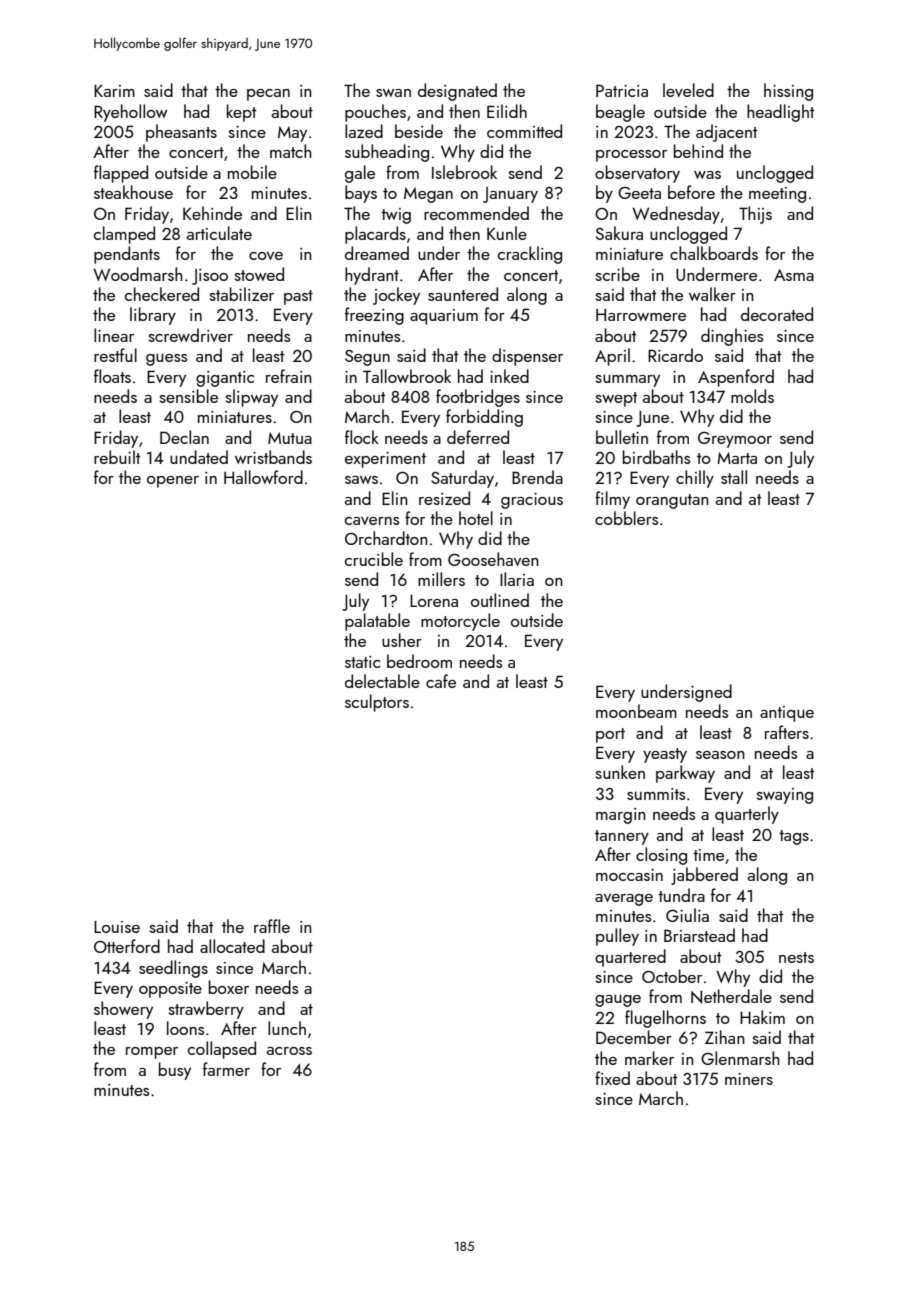 This screenshot has height=1316, width=908. What do you see at coordinates (263, 477) in the screenshot?
I see `Hallowford` at bounding box center [263, 477].
